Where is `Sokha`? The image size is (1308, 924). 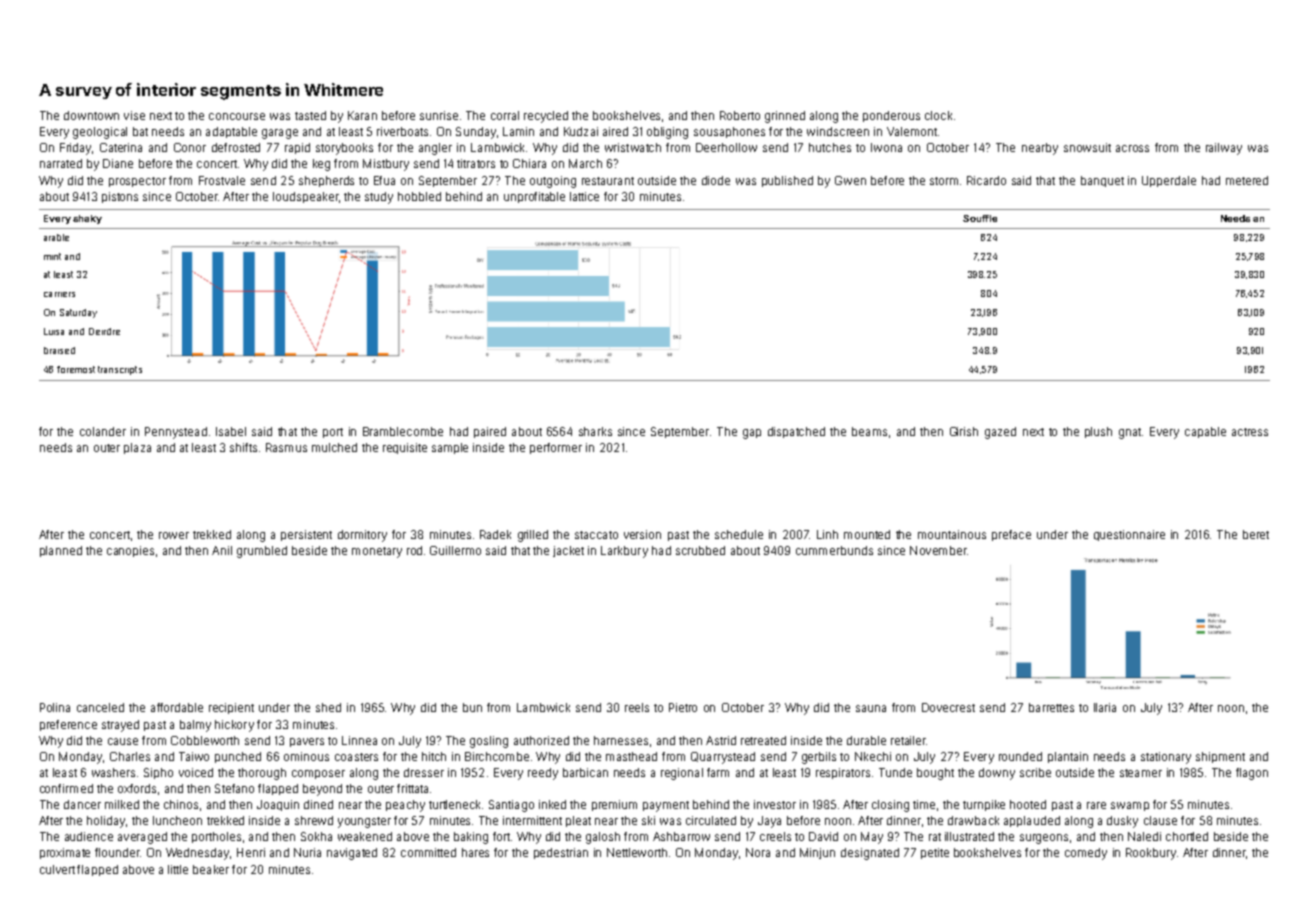 Sokha is located at coordinates (316, 836).
